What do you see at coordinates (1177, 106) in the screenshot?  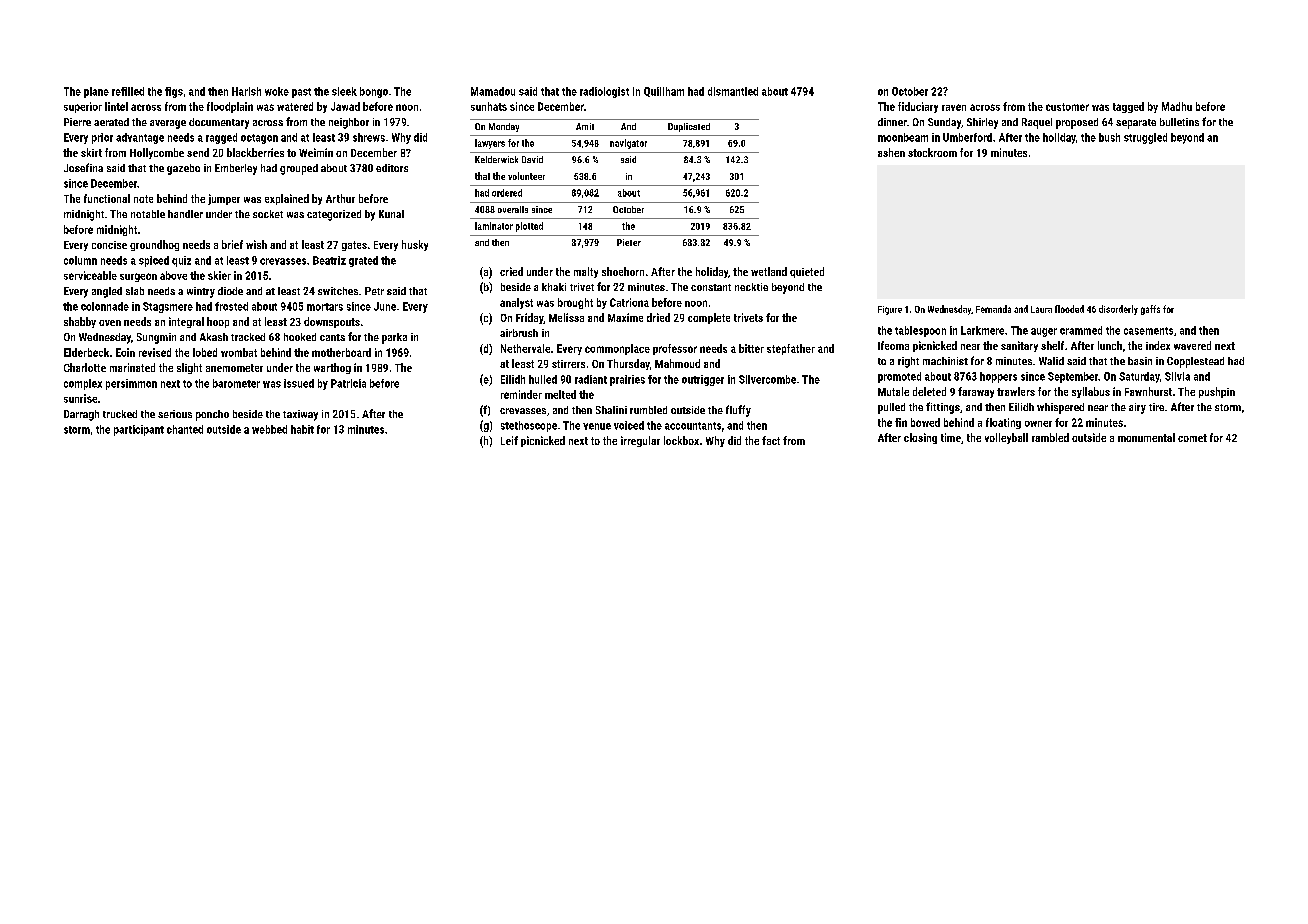 I see `Madhu` at bounding box center [1177, 106].
